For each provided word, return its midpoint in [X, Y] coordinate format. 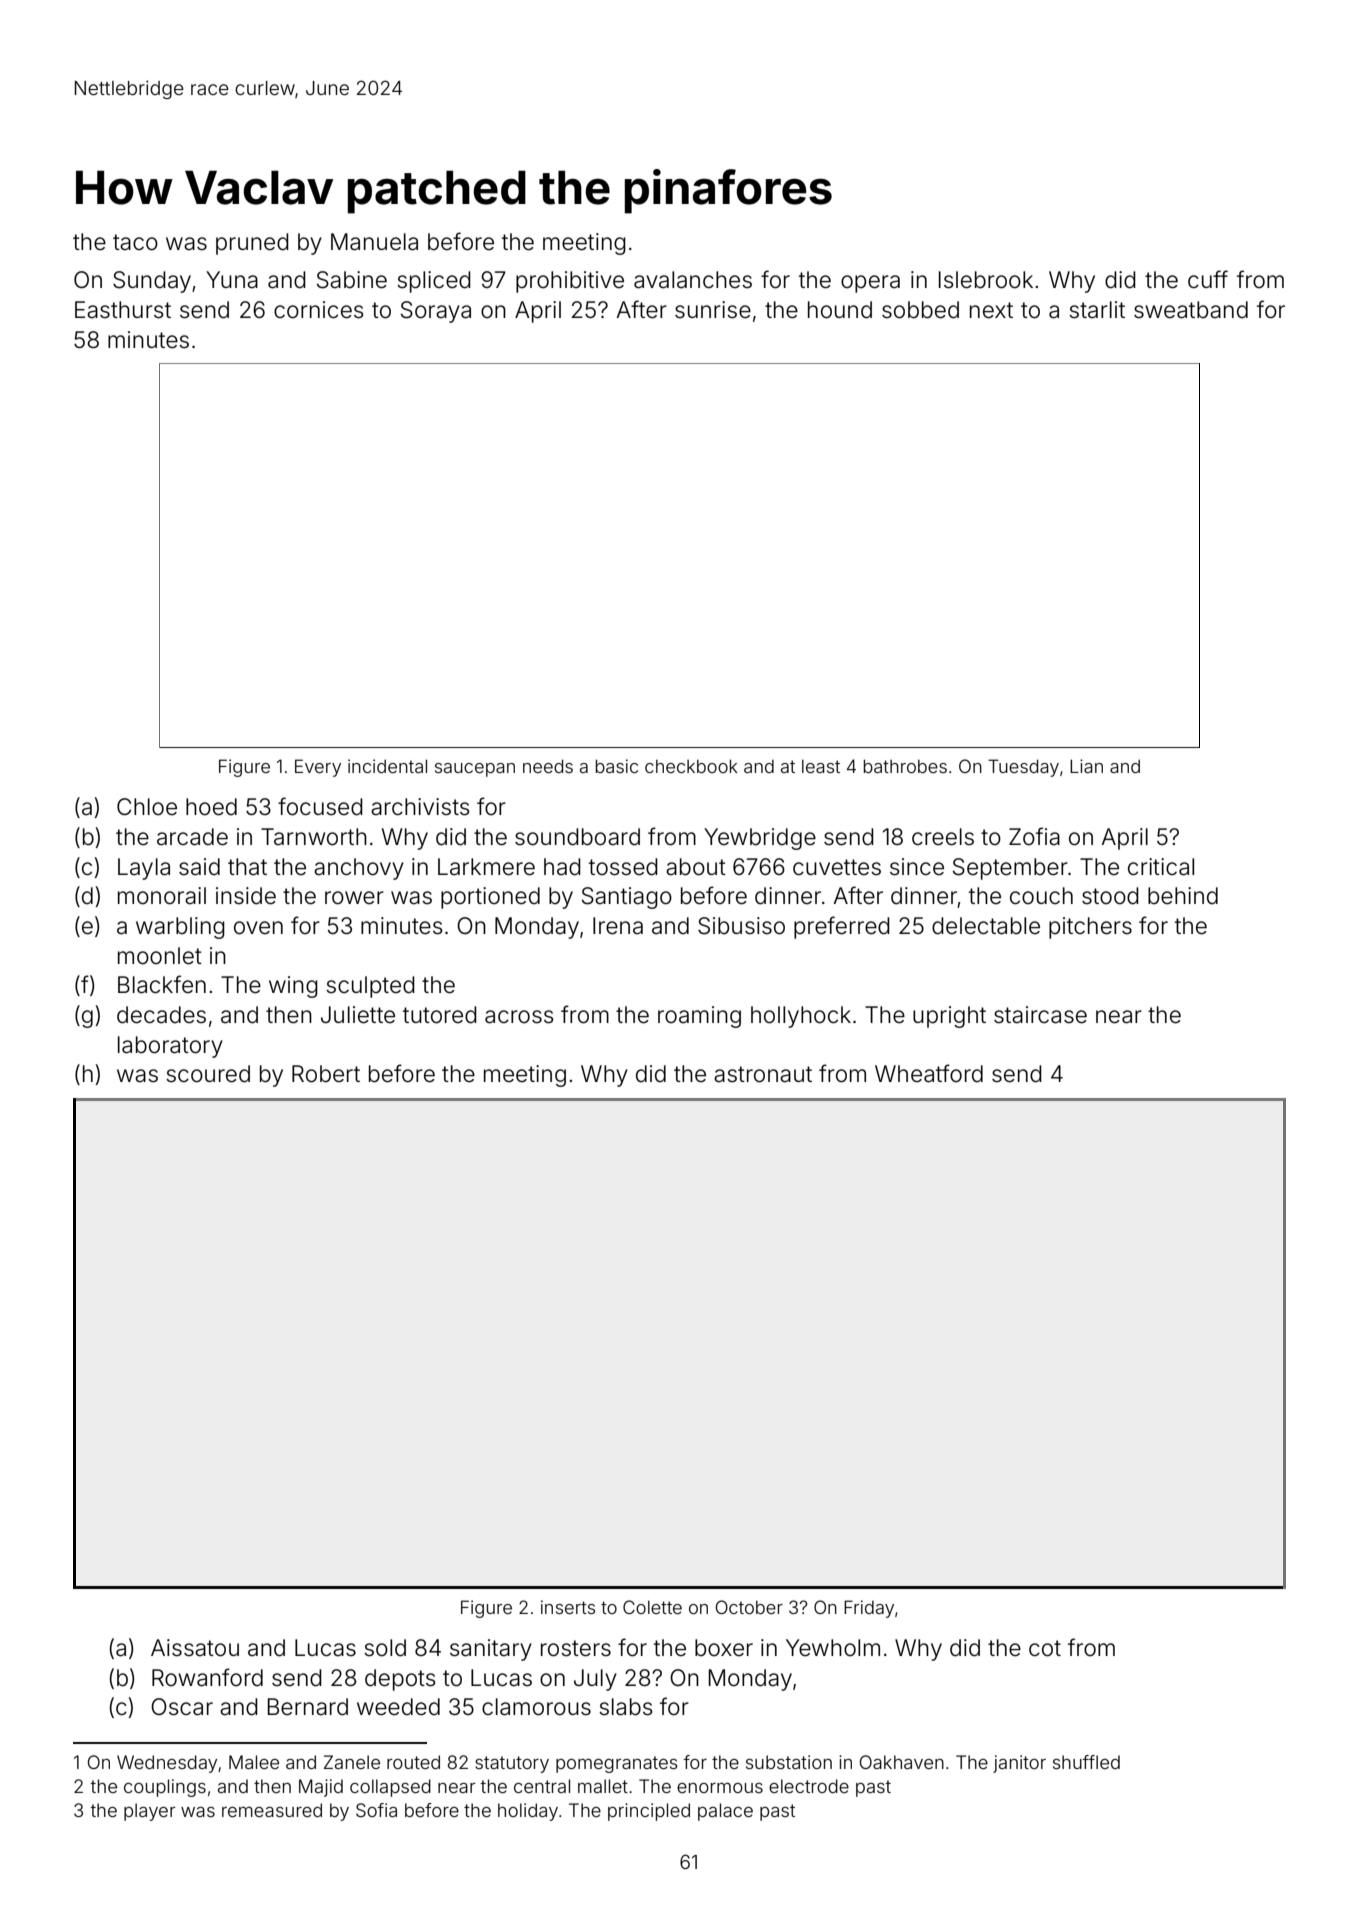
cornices [319, 310]
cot [1045, 1648]
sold [385, 1648]
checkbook [691, 766]
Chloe [147, 807]
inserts [568, 1607]
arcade [192, 837]
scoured [208, 1074]
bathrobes [905, 766]
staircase [1040, 1015]
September [1010, 869]
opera [870, 284]
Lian [1086, 766]
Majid [321, 1788]
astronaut [763, 1074]
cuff [1208, 279]
